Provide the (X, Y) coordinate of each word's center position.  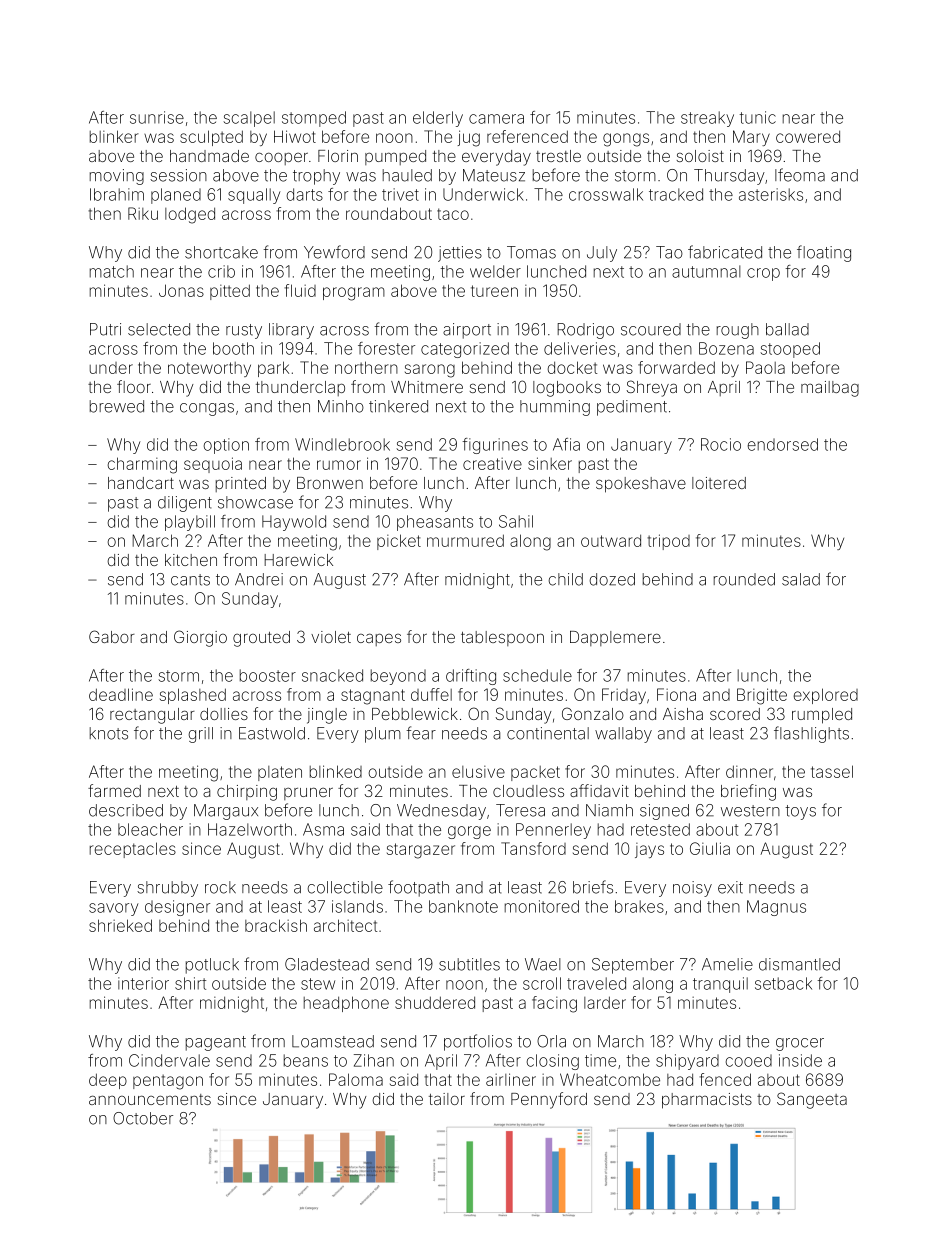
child (565, 579)
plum (383, 735)
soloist (700, 156)
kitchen (191, 560)
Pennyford (549, 1100)
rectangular (152, 716)
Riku (143, 213)
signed (664, 812)
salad (801, 579)
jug (469, 138)
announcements (150, 1099)
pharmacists (707, 1101)
